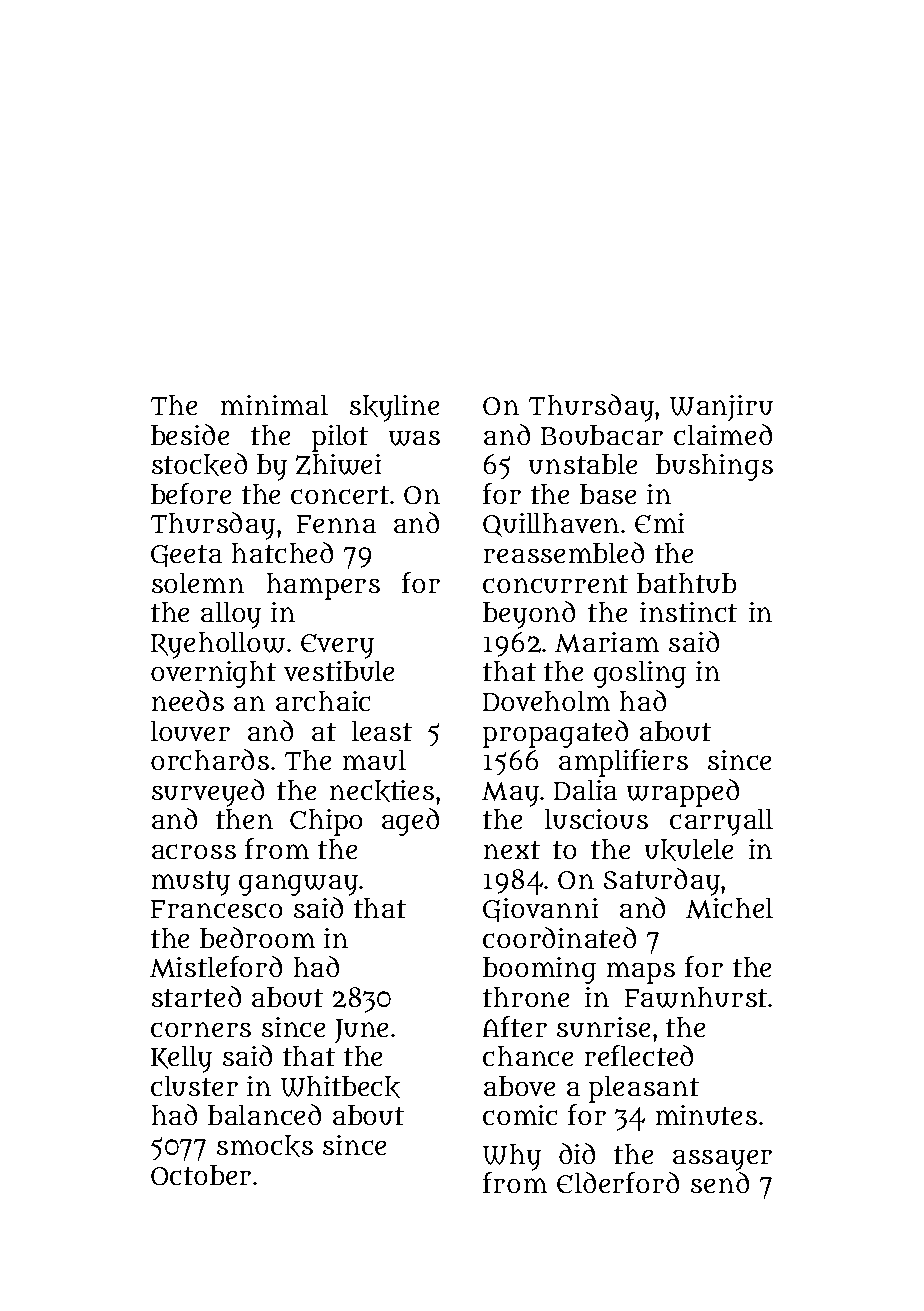  I want to click on Wanjiru, so click(721, 408).
